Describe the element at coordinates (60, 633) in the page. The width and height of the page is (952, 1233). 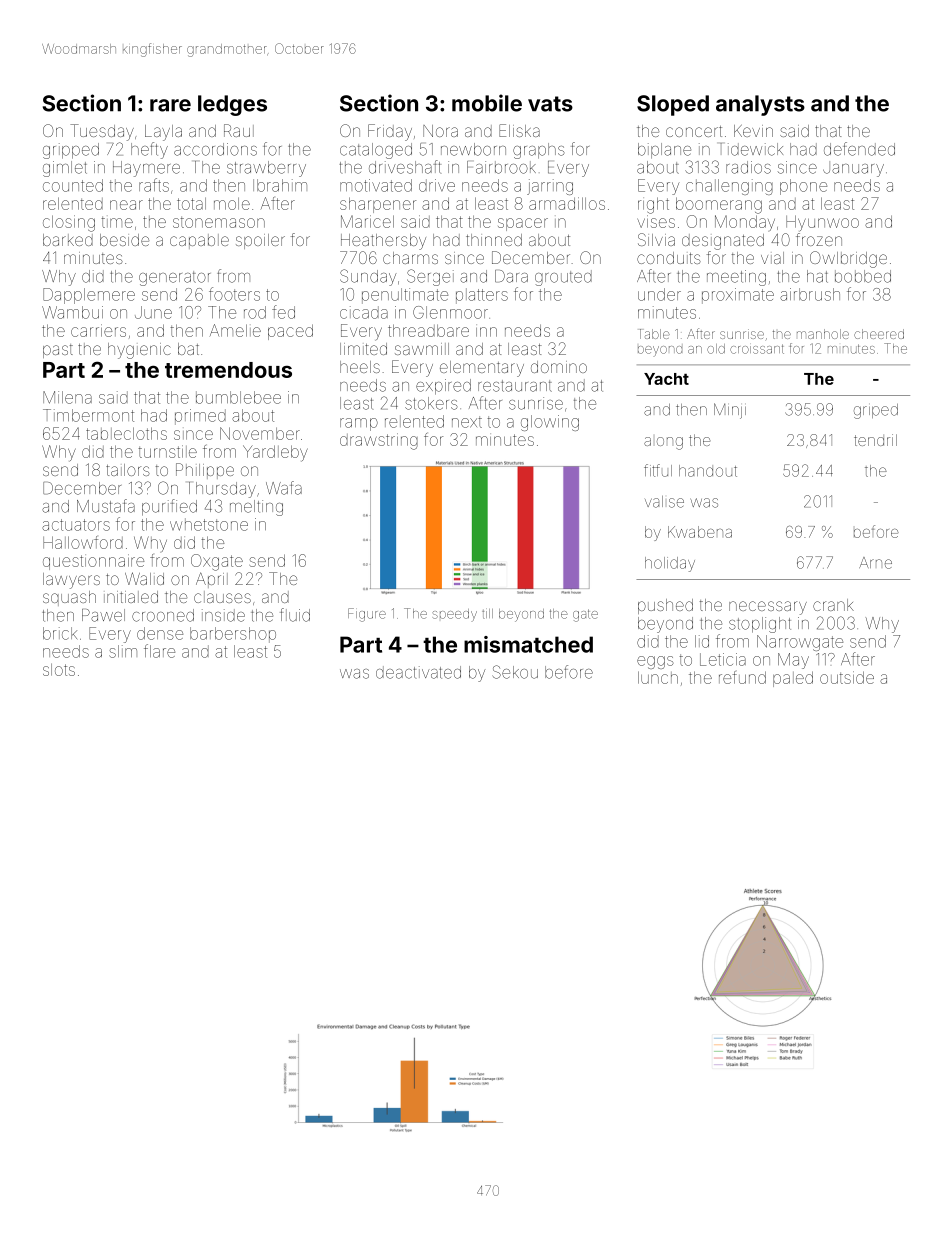
I see `brick` at that location.
